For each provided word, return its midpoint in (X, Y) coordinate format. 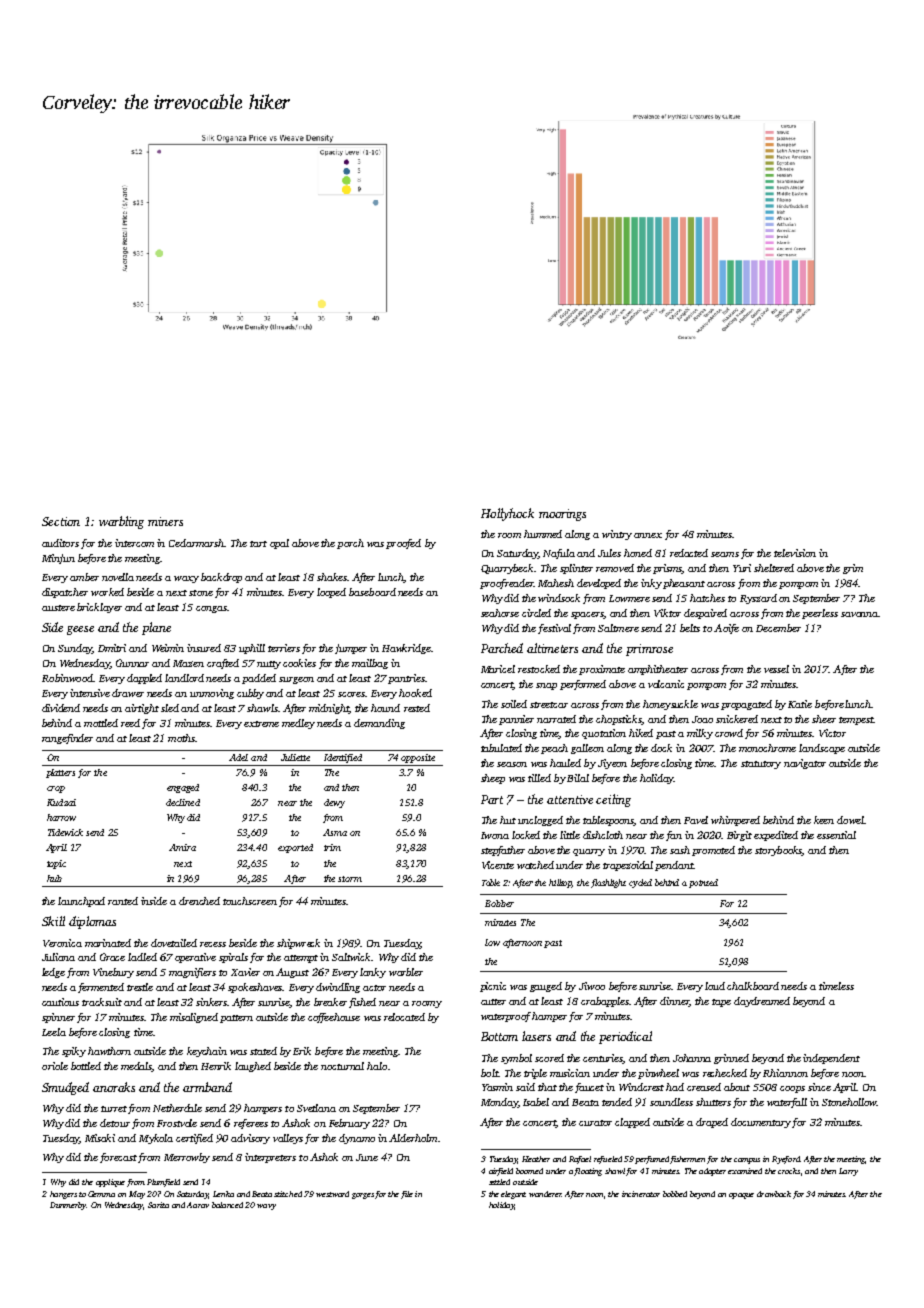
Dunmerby (68, 1206)
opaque (741, 1196)
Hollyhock (507, 514)
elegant (513, 1195)
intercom (134, 543)
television (795, 553)
